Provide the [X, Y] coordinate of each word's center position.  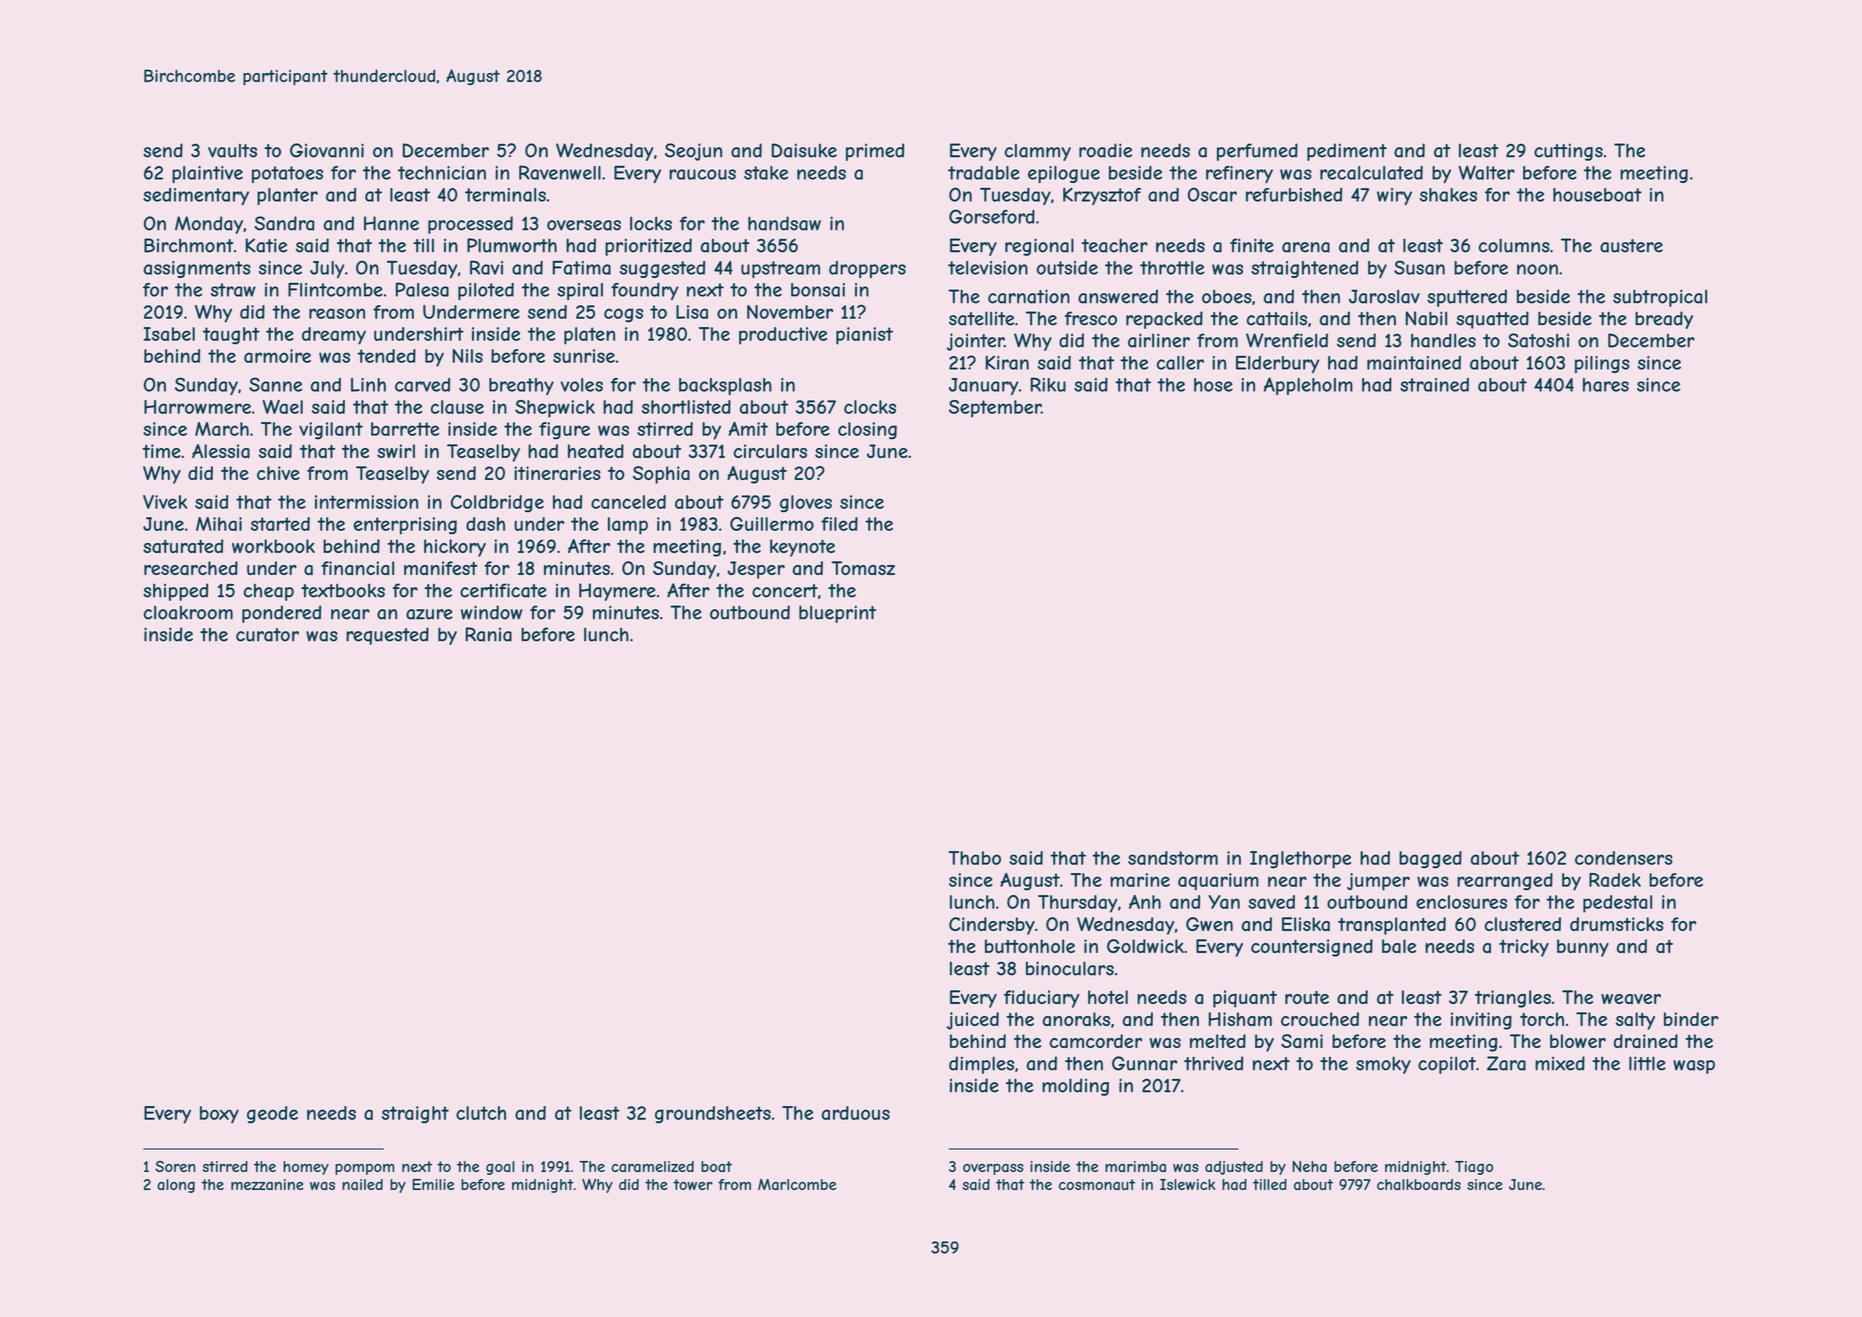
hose [1213, 385]
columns [1514, 245]
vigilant [331, 431]
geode [272, 1115]
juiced [973, 1021]
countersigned [1312, 948]
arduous [856, 1113]
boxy [219, 1115]
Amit [748, 429]
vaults [232, 150]
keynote [802, 548]
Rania [489, 634]
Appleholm [1308, 386]
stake [766, 173]
